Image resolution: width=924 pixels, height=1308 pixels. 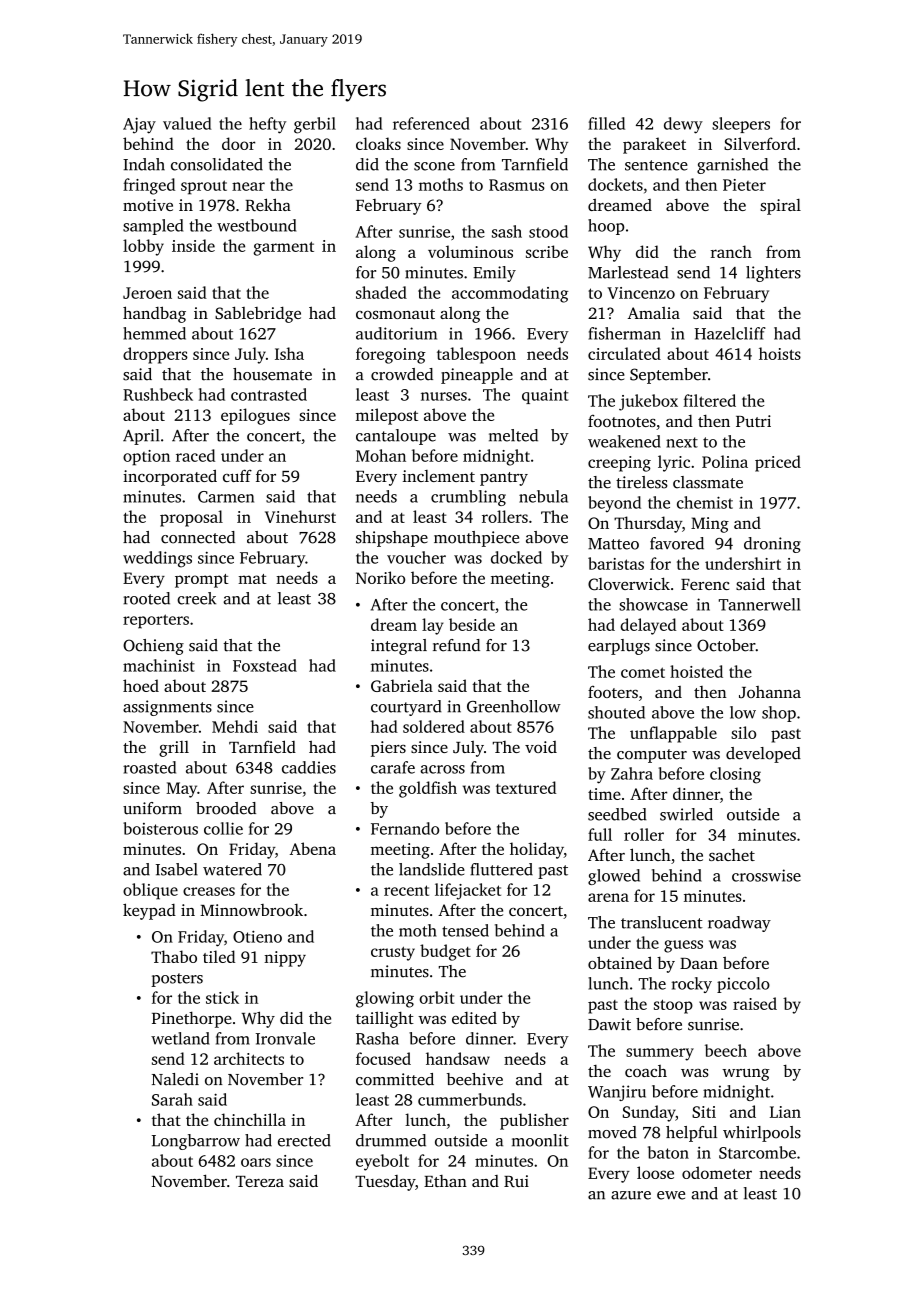 I want to click on valued, so click(x=187, y=123).
